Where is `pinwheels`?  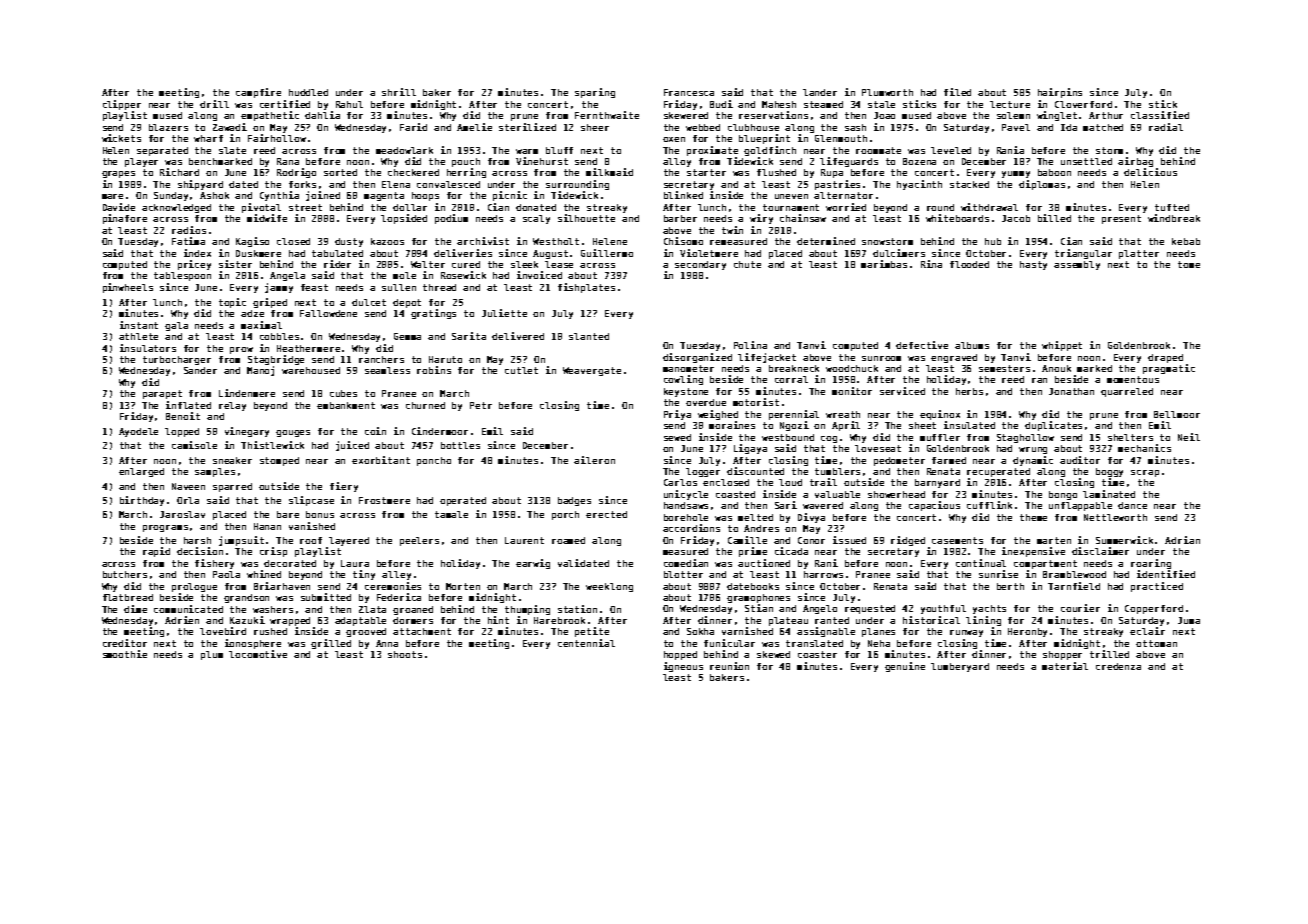 pinwheels is located at coordinates (128, 288).
